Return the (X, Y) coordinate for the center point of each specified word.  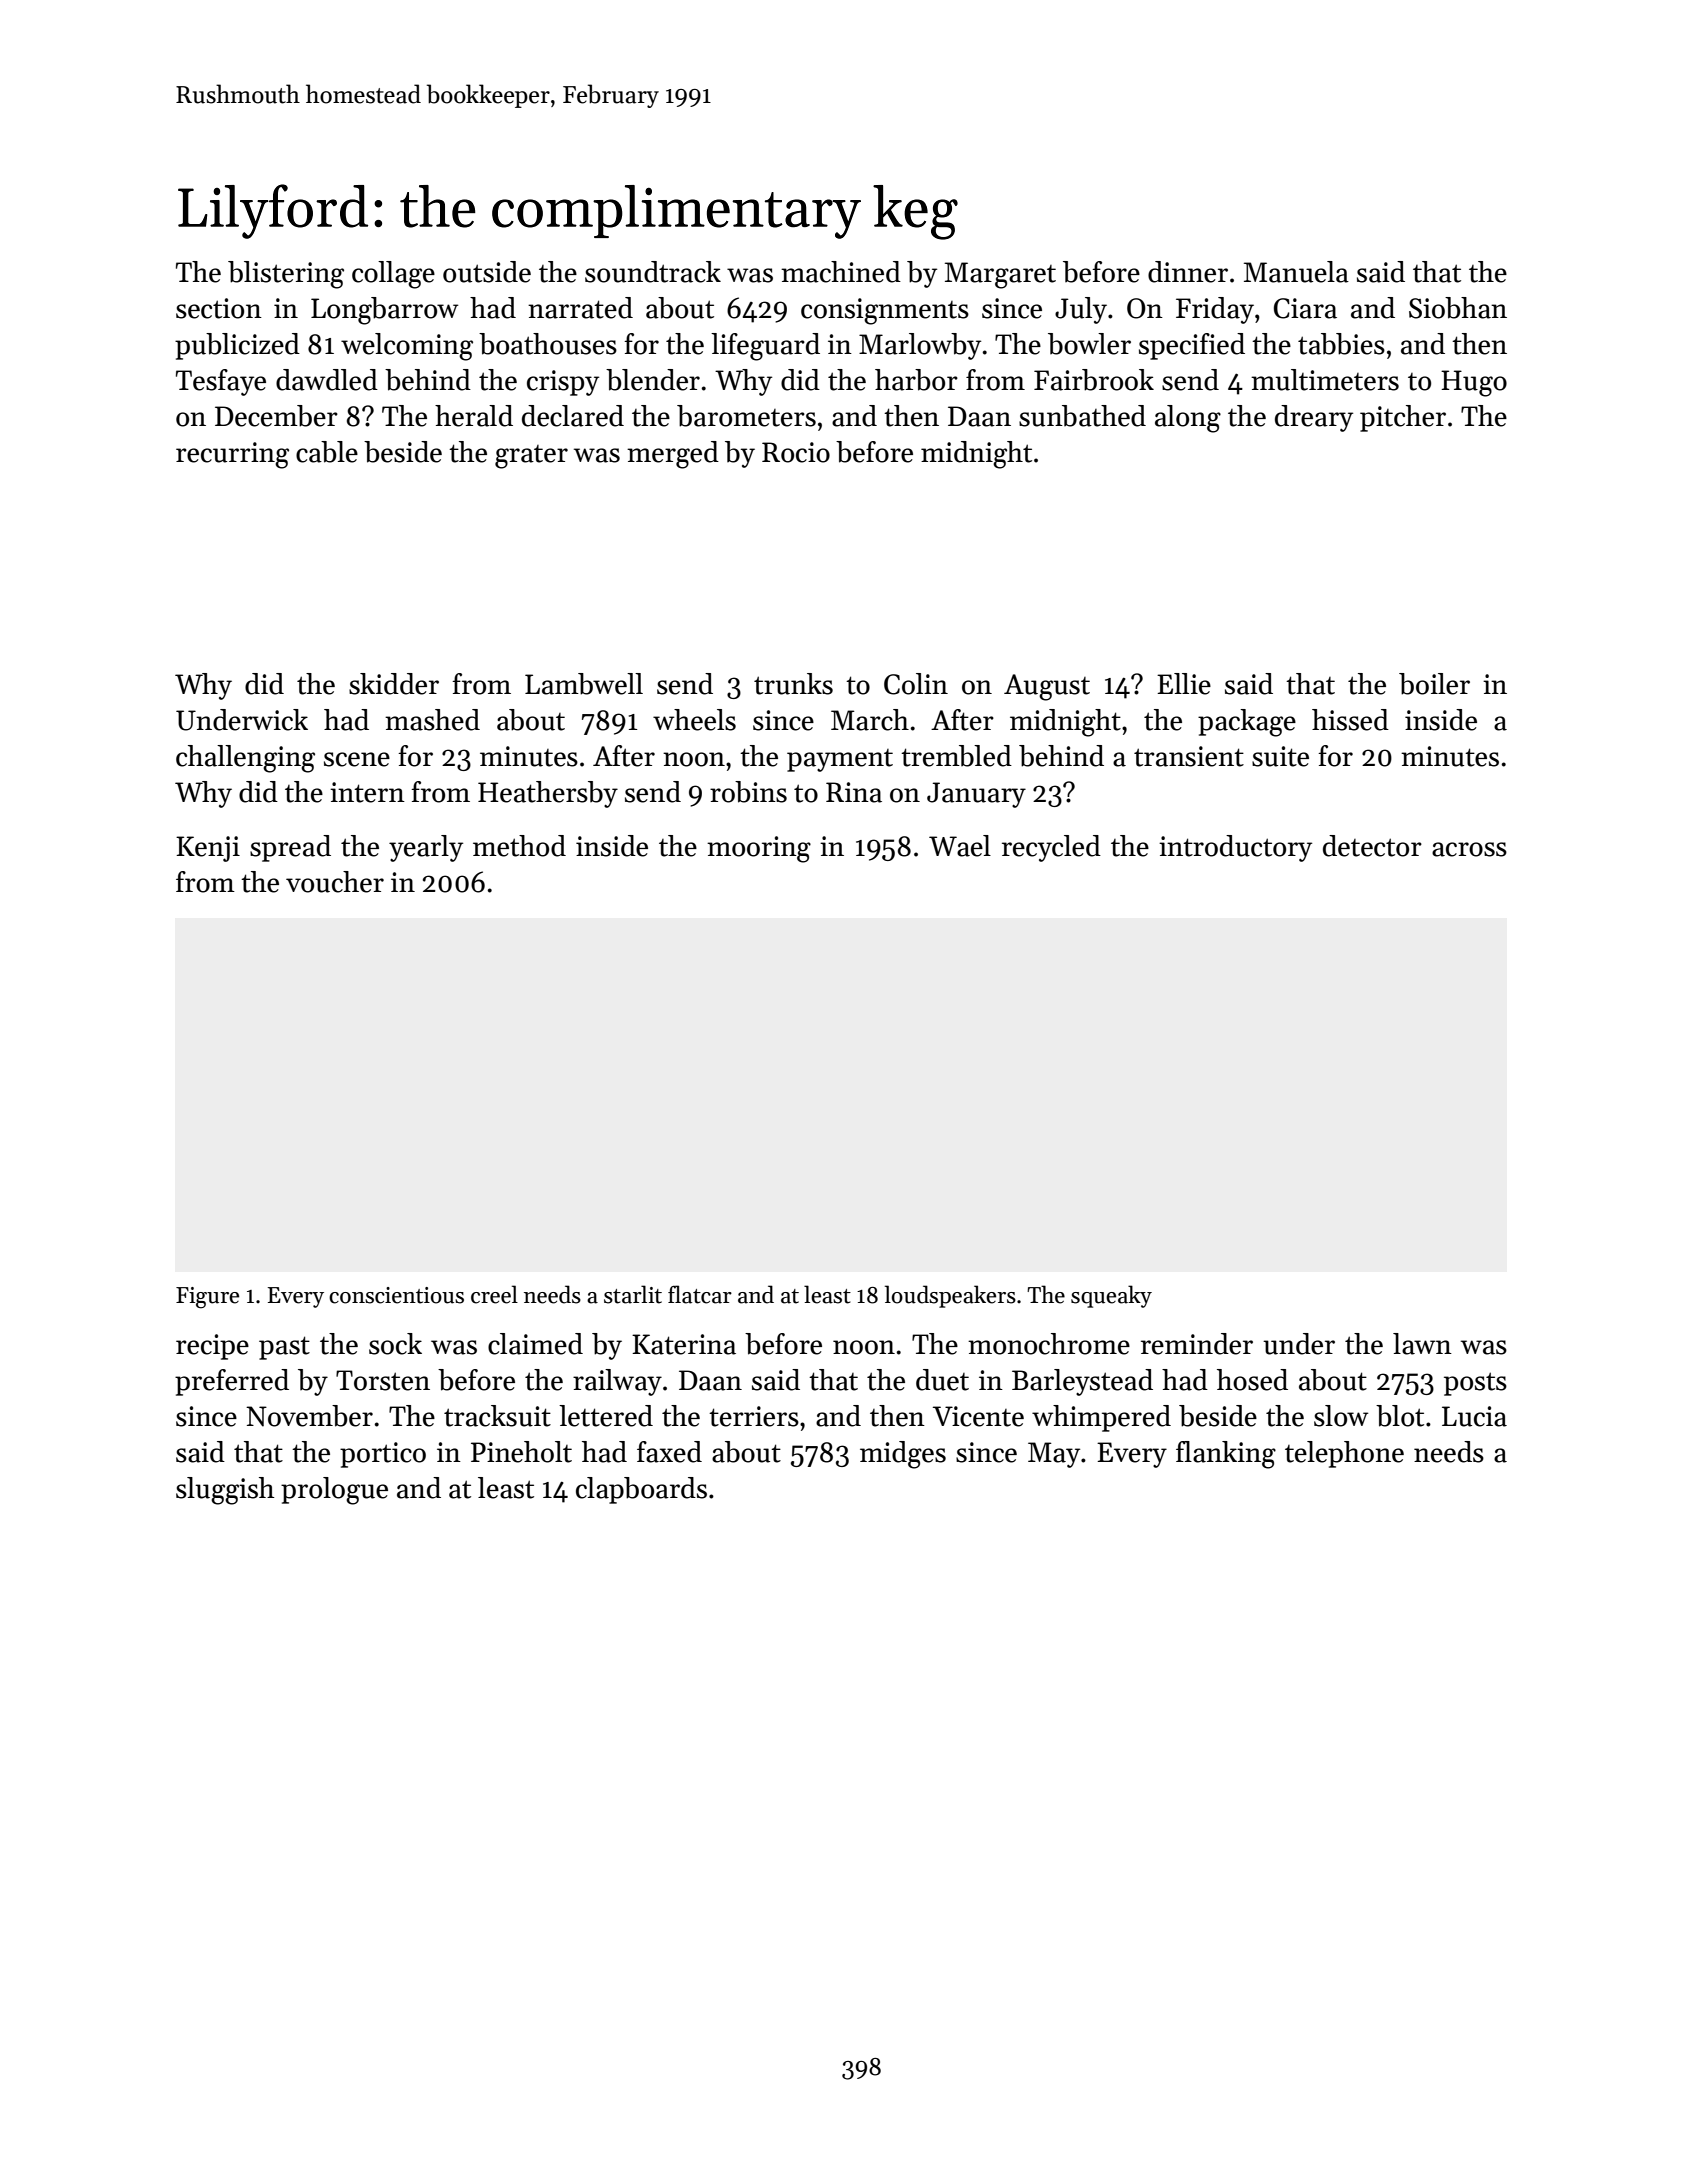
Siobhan (1458, 308)
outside (487, 272)
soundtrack (653, 272)
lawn (1422, 1344)
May (1054, 1455)
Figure (207, 1298)
